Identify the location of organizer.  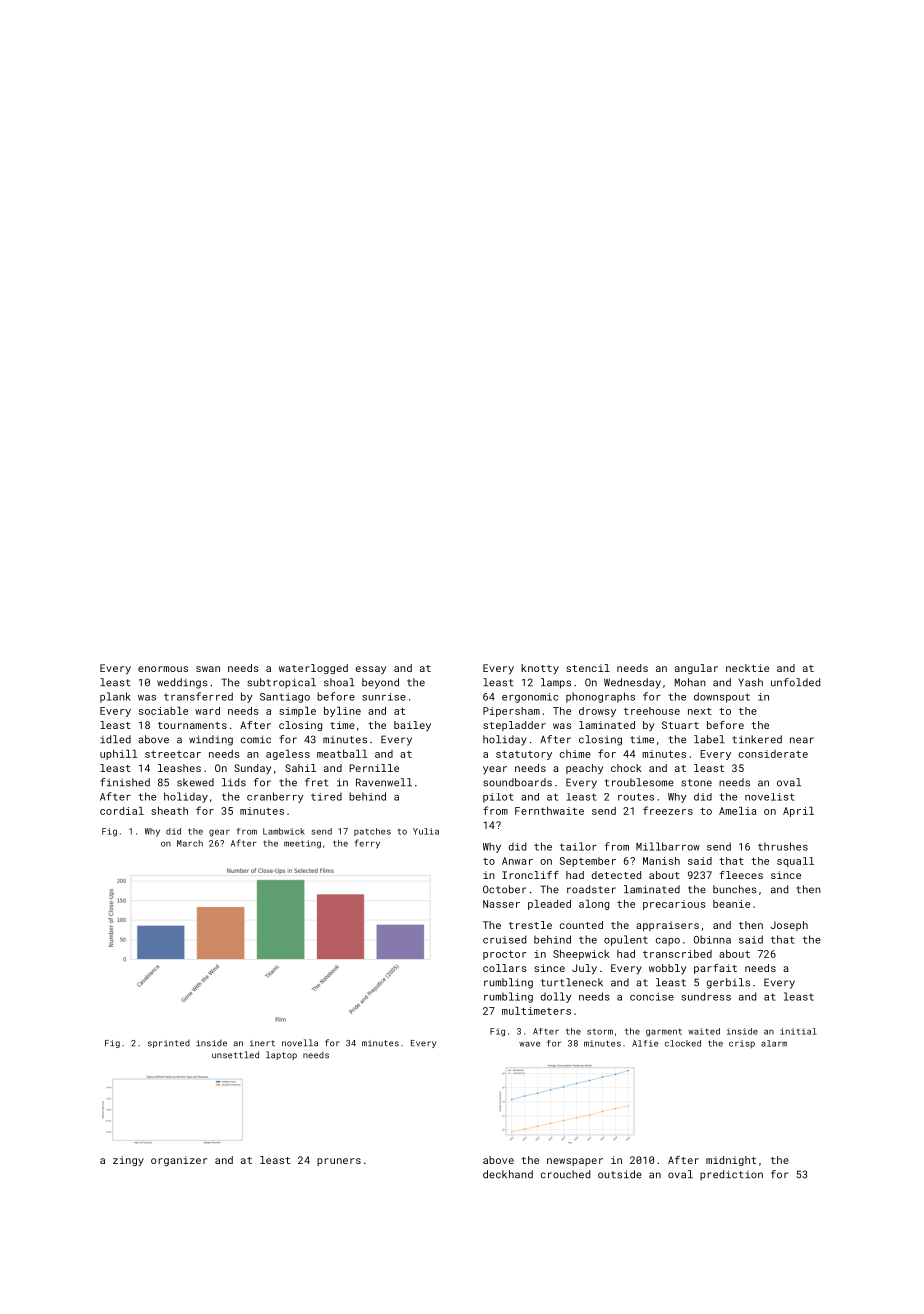
(179, 1161).
